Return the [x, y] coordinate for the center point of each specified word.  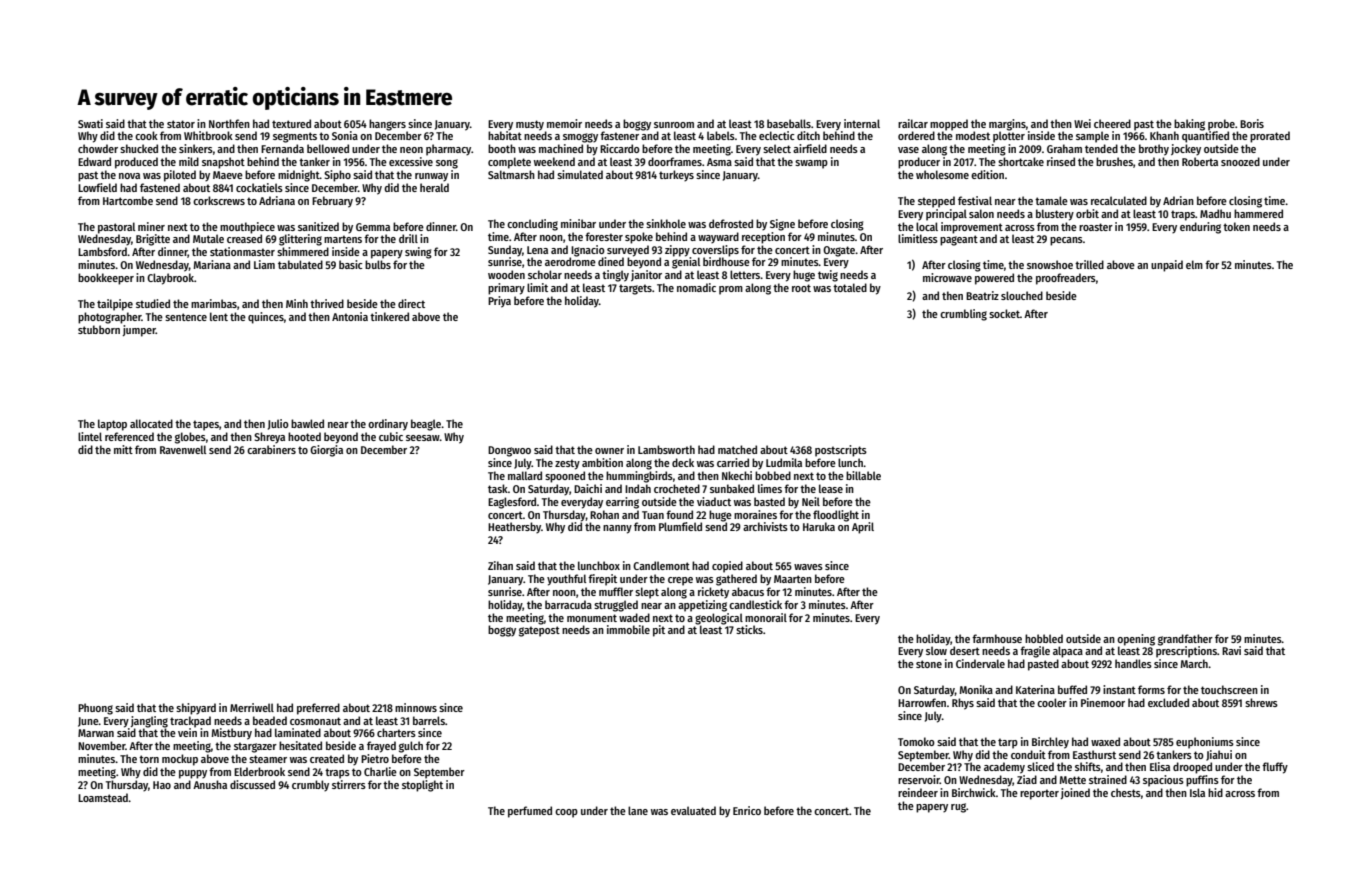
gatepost [539, 631]
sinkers [196, 148]
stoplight [422, 786]
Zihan [500, 565]
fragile [1035, 652]
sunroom [674, 125]
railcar [913, 123]
